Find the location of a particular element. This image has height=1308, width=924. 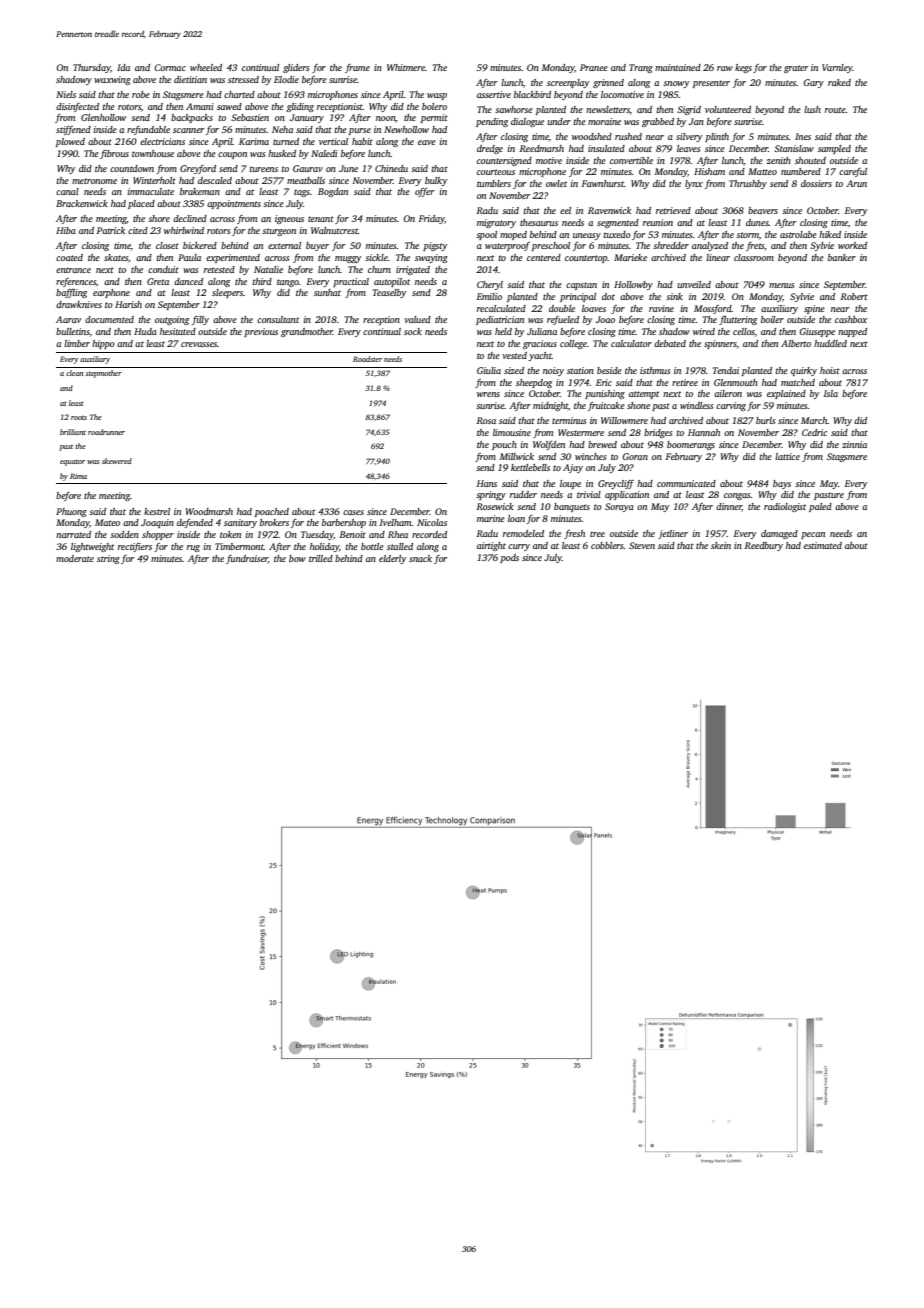

Emilio is located at coordinates (489, 296).
